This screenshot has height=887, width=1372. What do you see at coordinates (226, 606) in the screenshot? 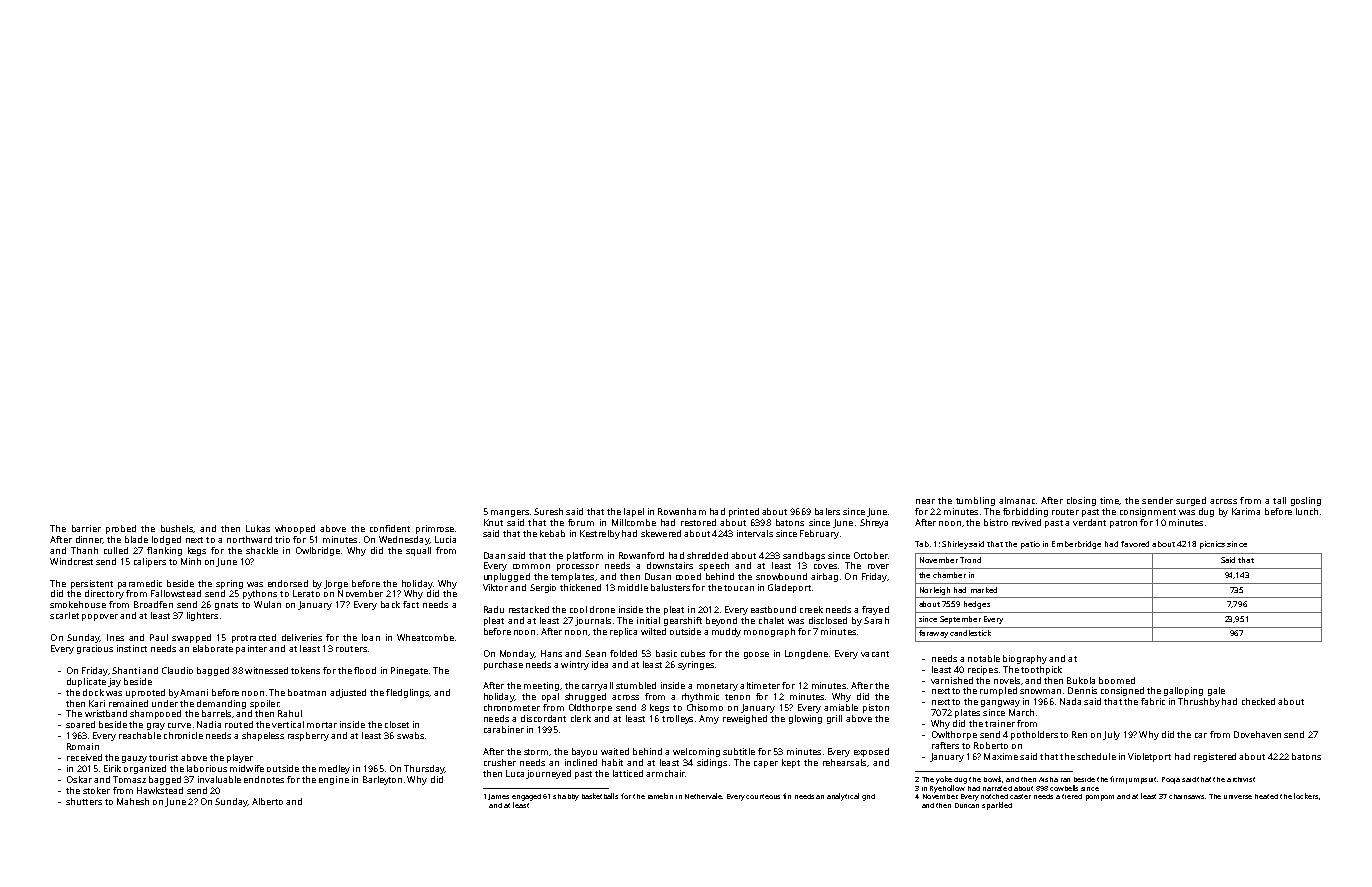
I see `gnats` at bounding box center [226, 606].
